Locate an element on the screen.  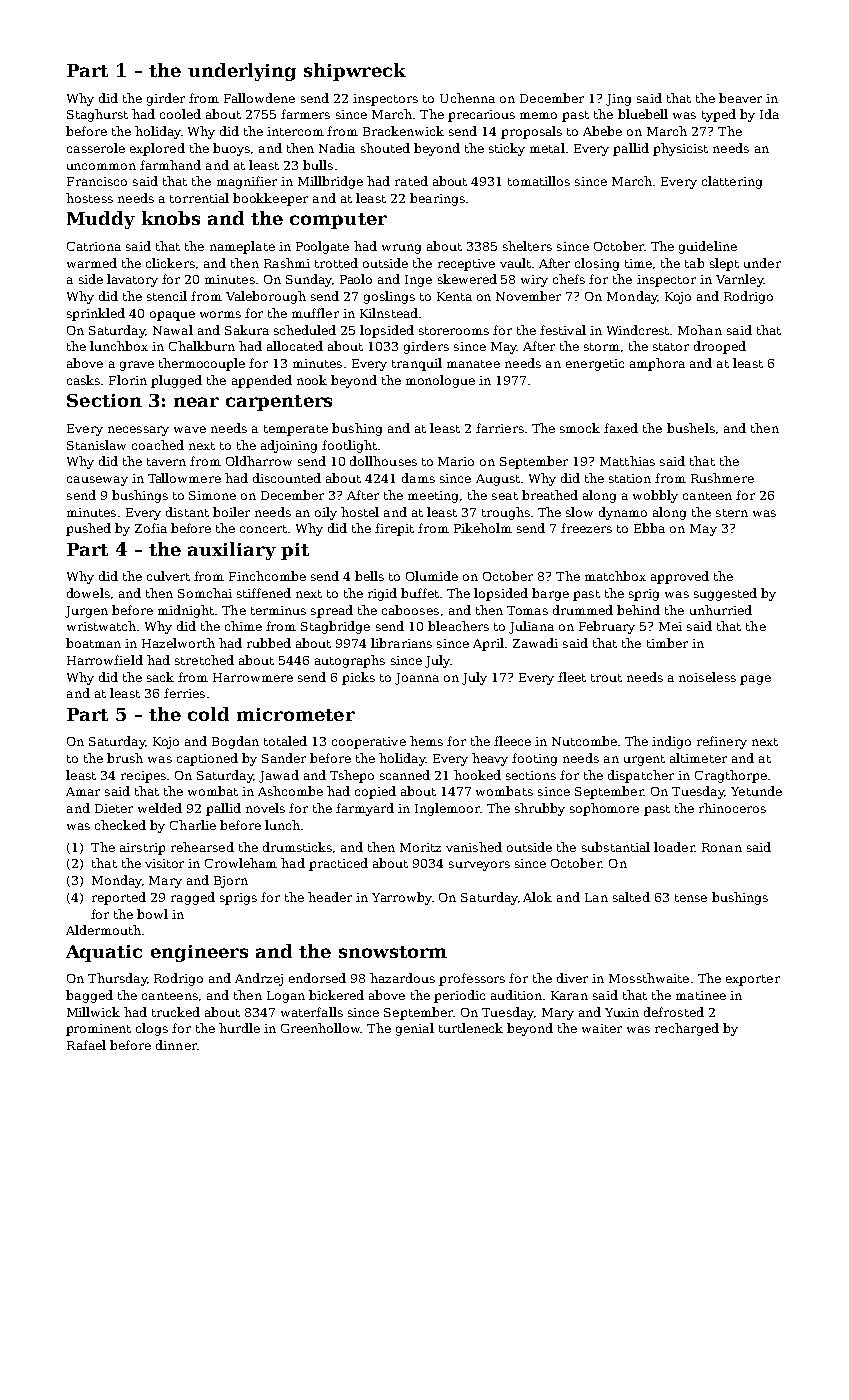
closing is located at coordinates (597, 264).
